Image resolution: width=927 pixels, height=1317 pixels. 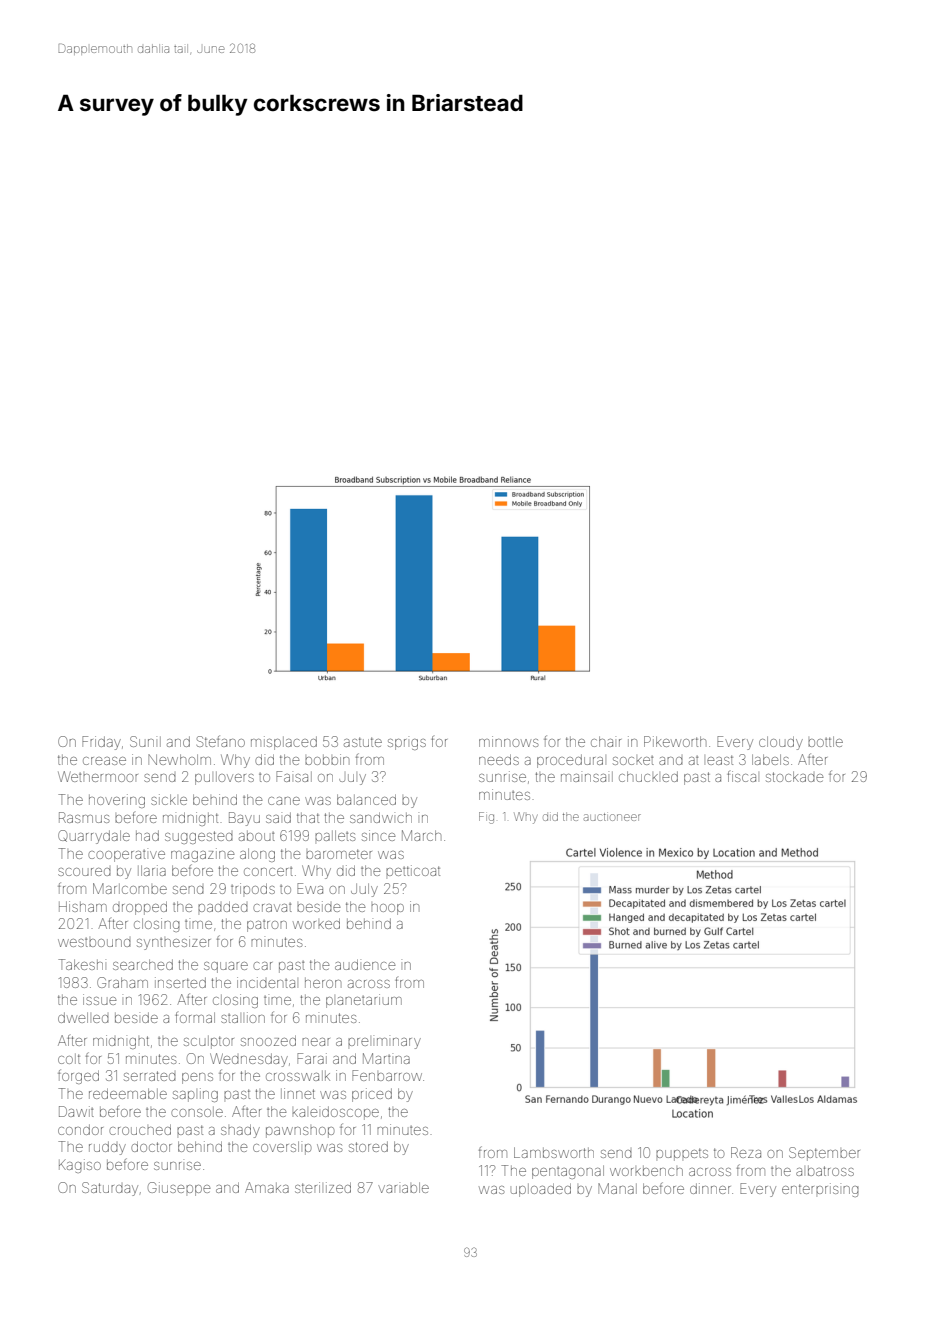 What do you see at coordinates (298, 1093) in the document?
I see `linnet` at bounding box center [298, 1093].
